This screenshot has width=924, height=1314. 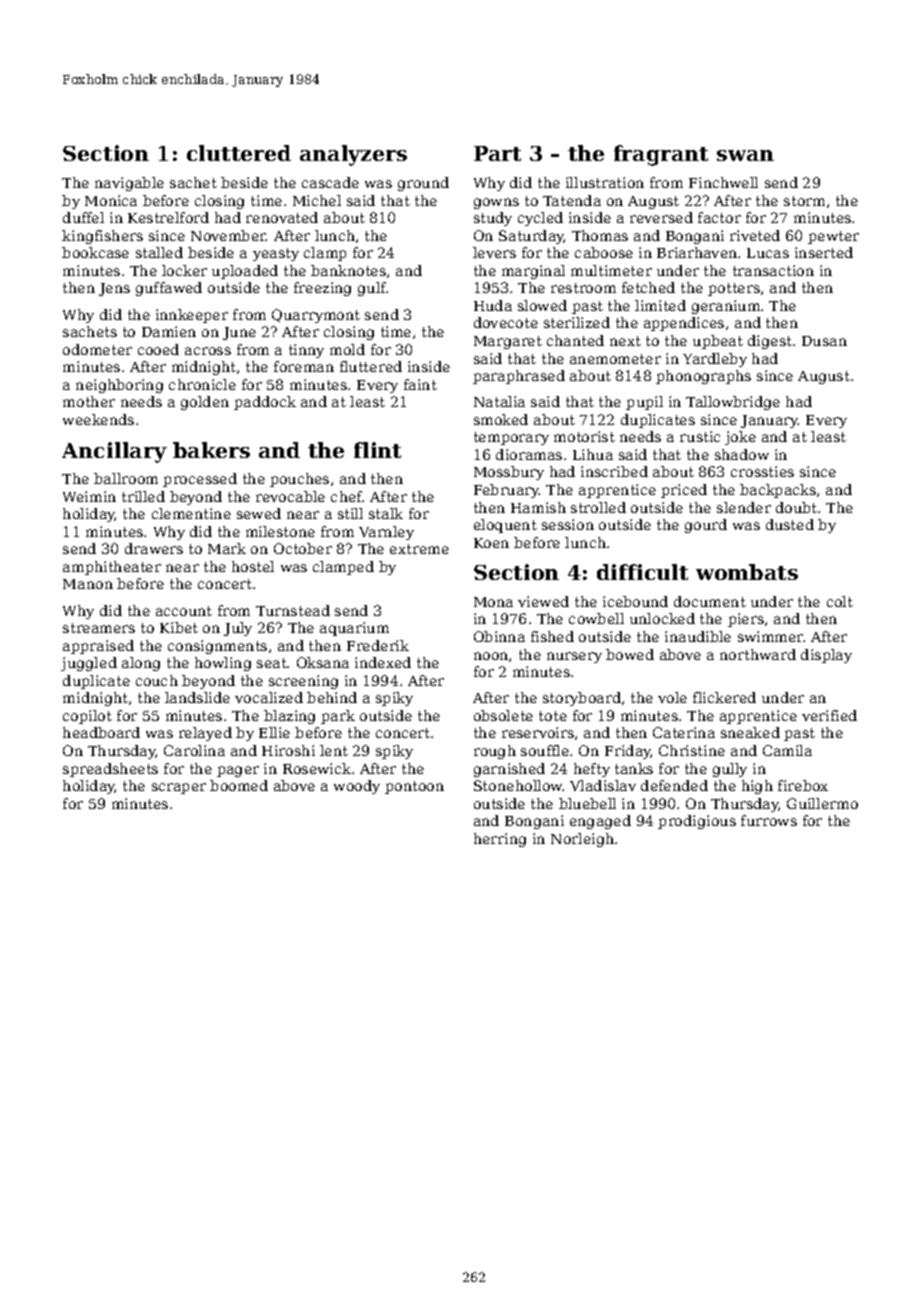 I want to click on viewed, so click(x=543, y=601).
